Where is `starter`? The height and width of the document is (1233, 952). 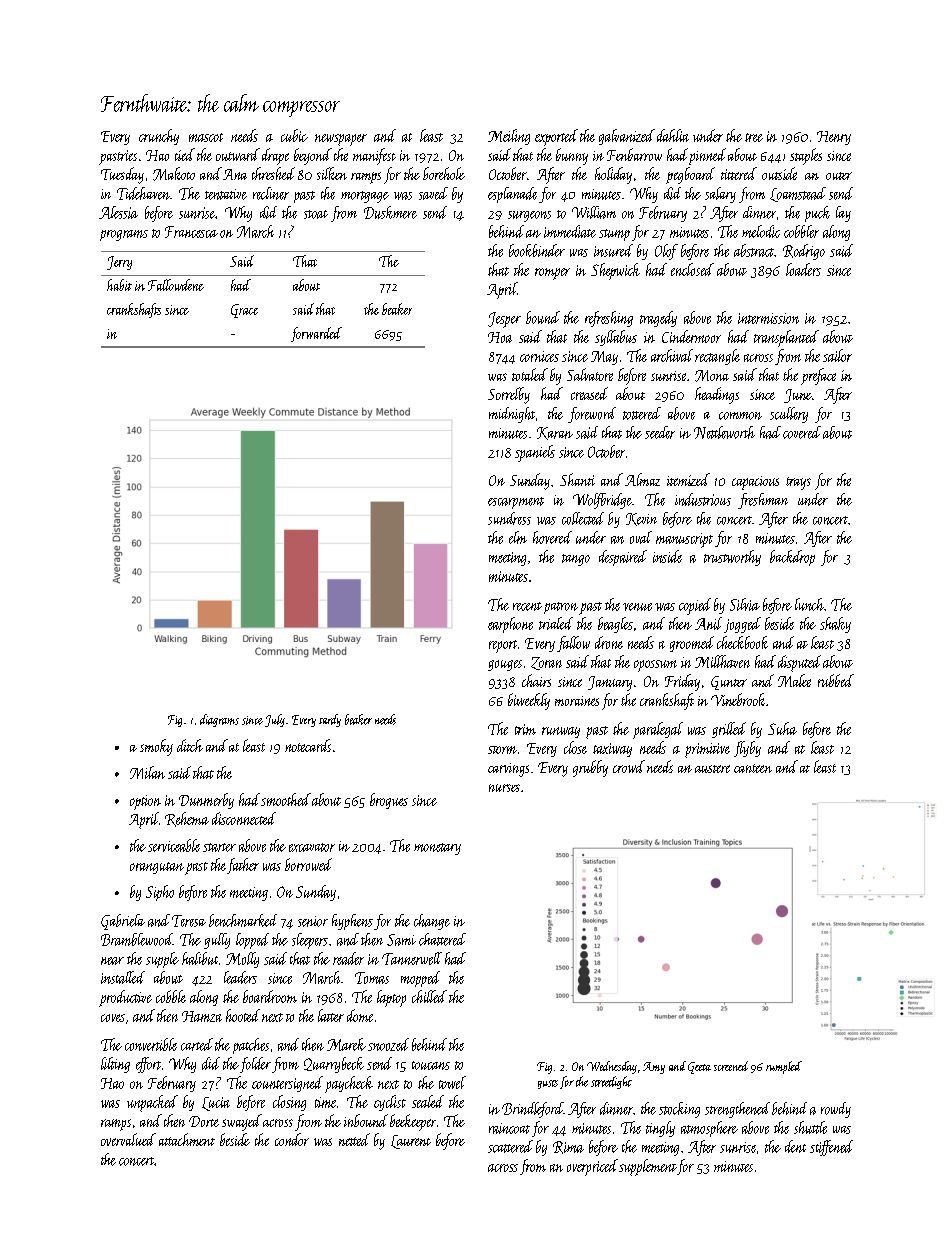
starter is located at coordinates (219, 847).
